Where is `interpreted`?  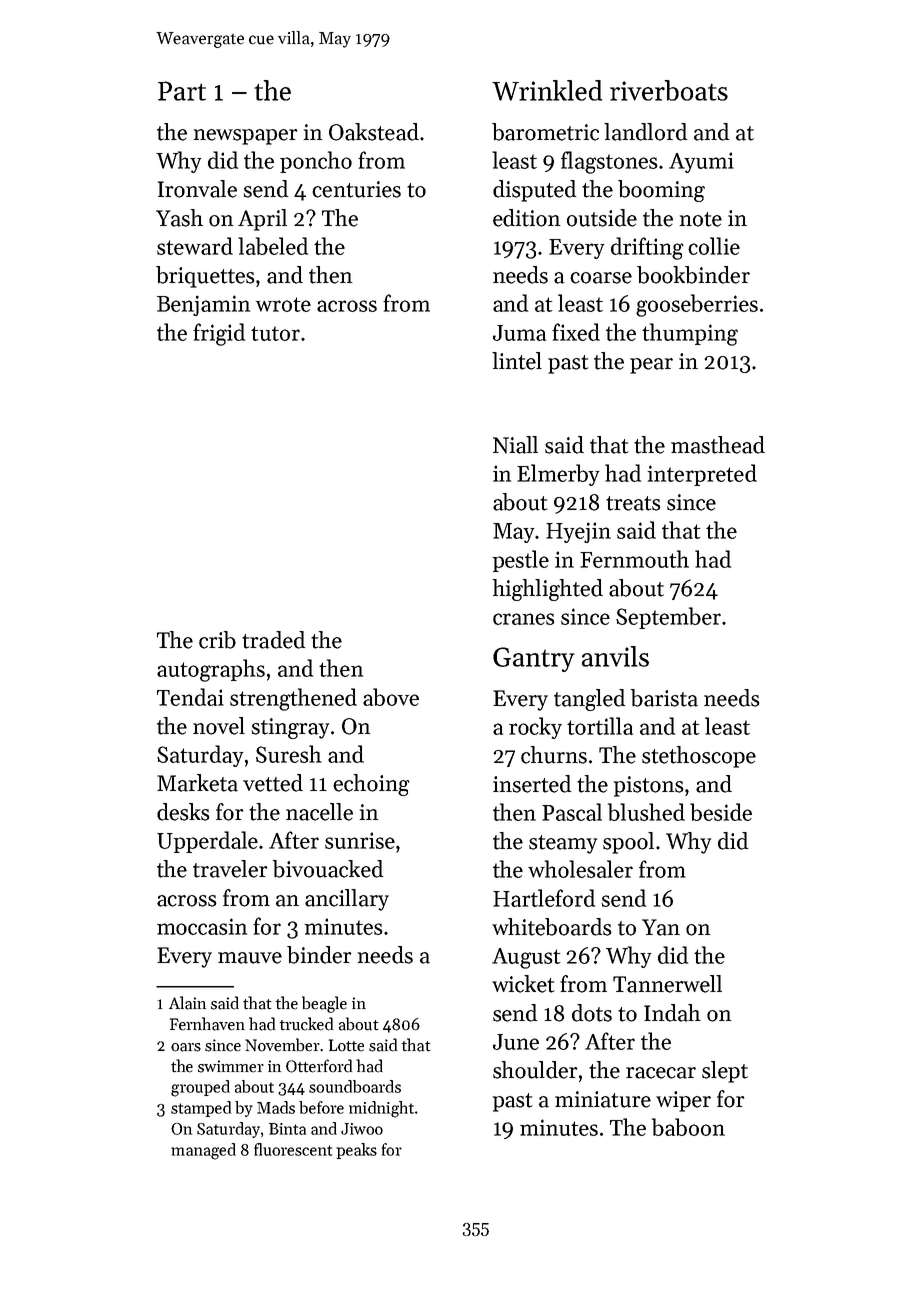
interpreted is located at coordinates (702, 475).
